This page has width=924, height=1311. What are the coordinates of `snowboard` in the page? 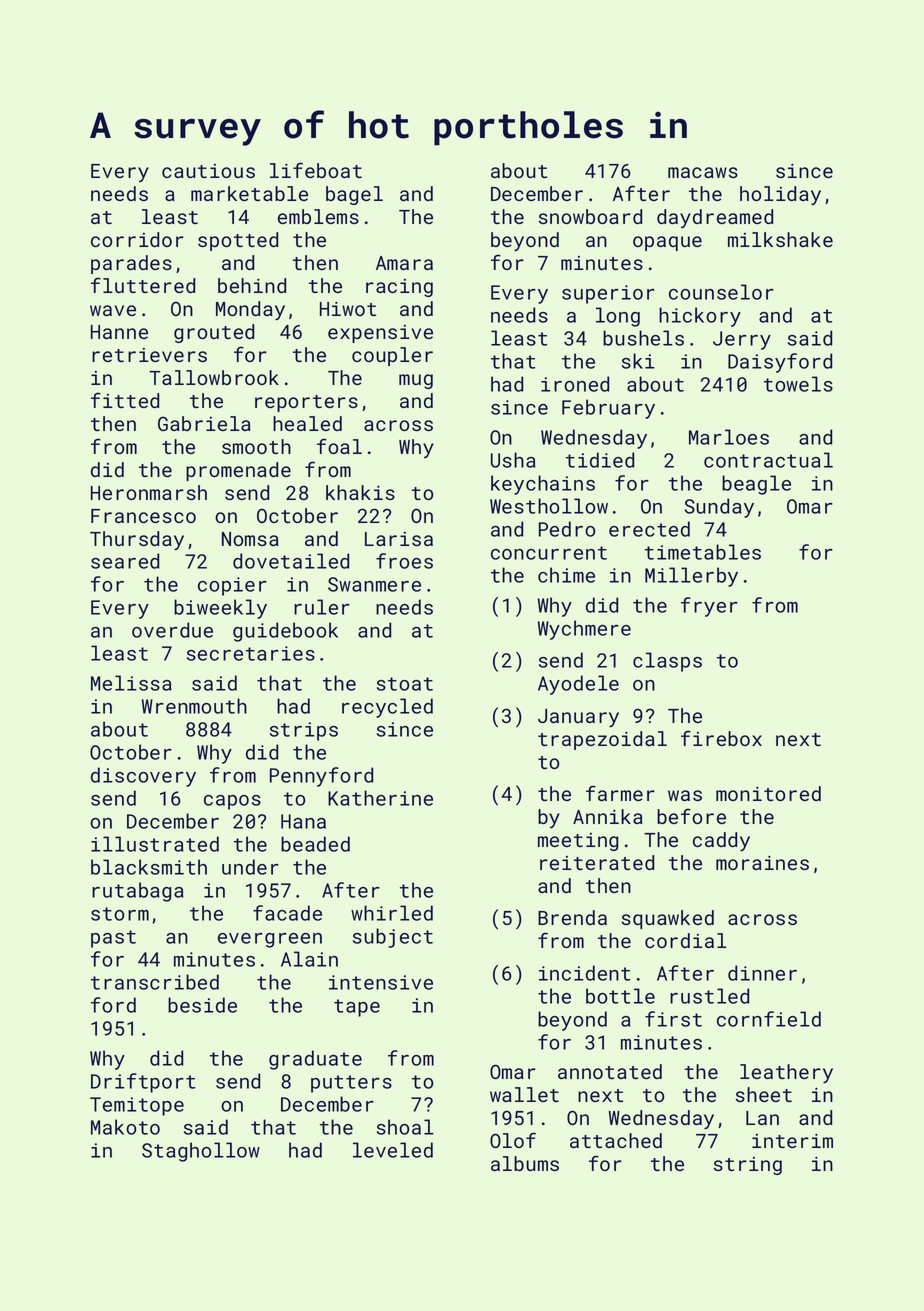 It's located at (590, 216).
